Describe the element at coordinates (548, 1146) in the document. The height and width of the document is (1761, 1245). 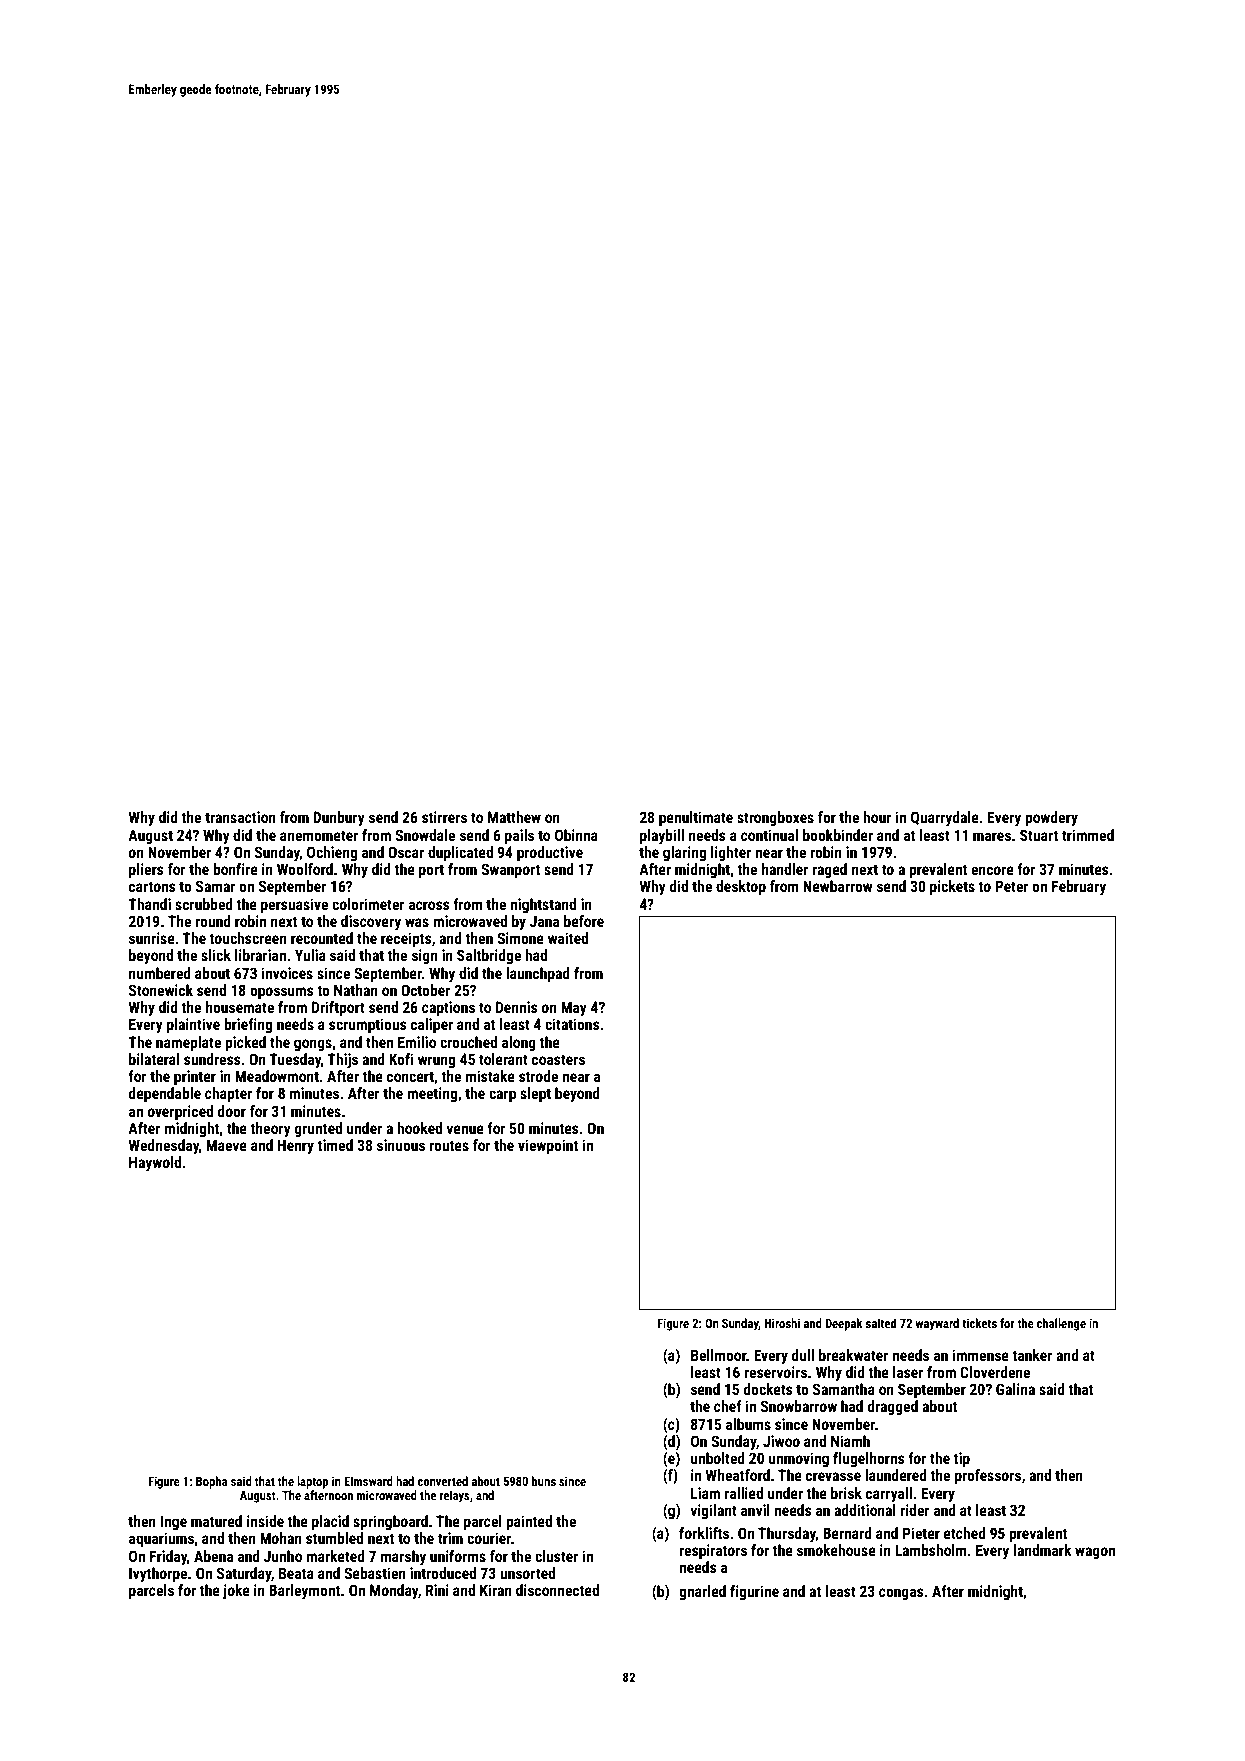
I see `viewpoint` at that location.
